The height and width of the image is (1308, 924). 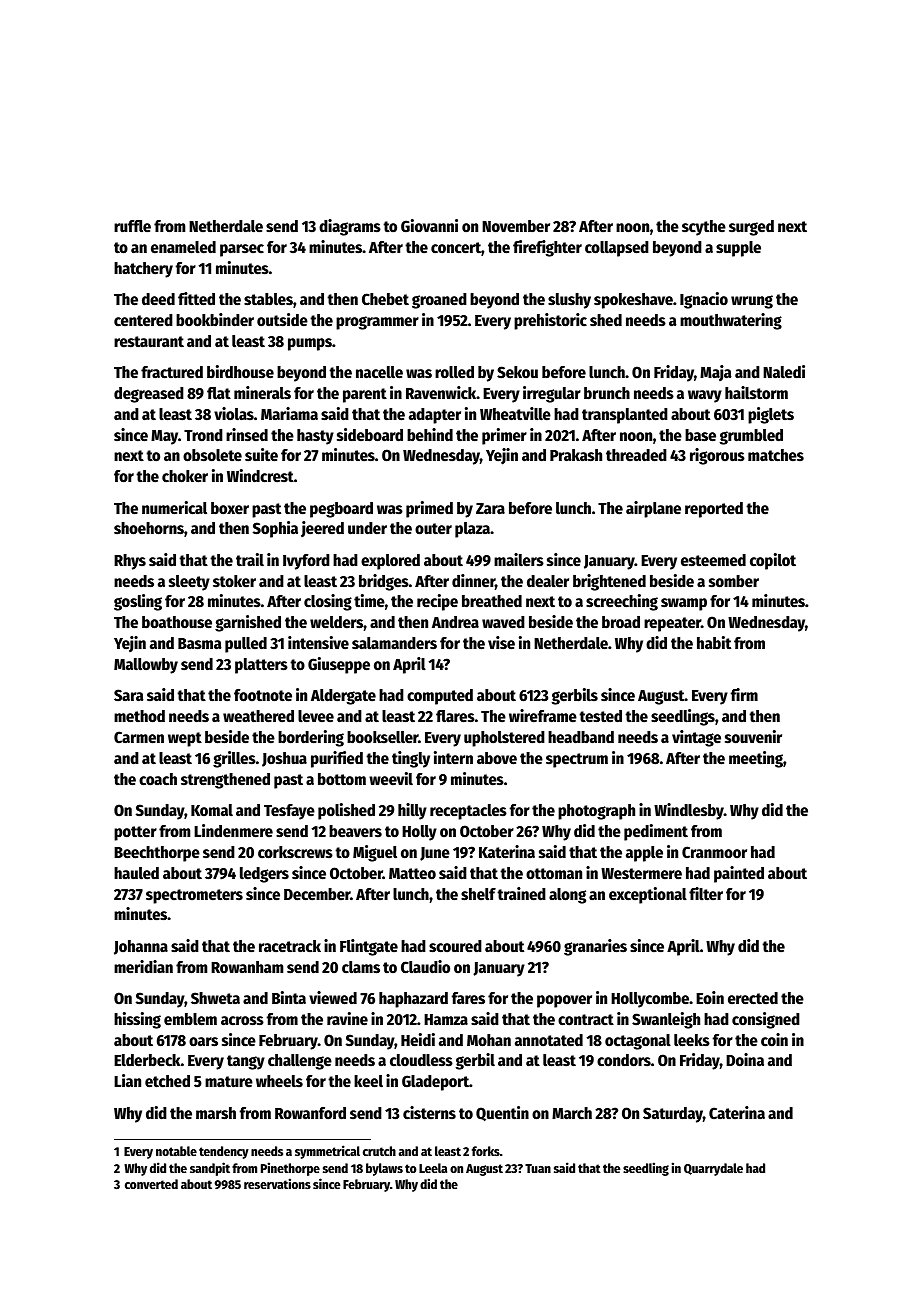 I want to click on transplanted, so click(x=625, y=416).
